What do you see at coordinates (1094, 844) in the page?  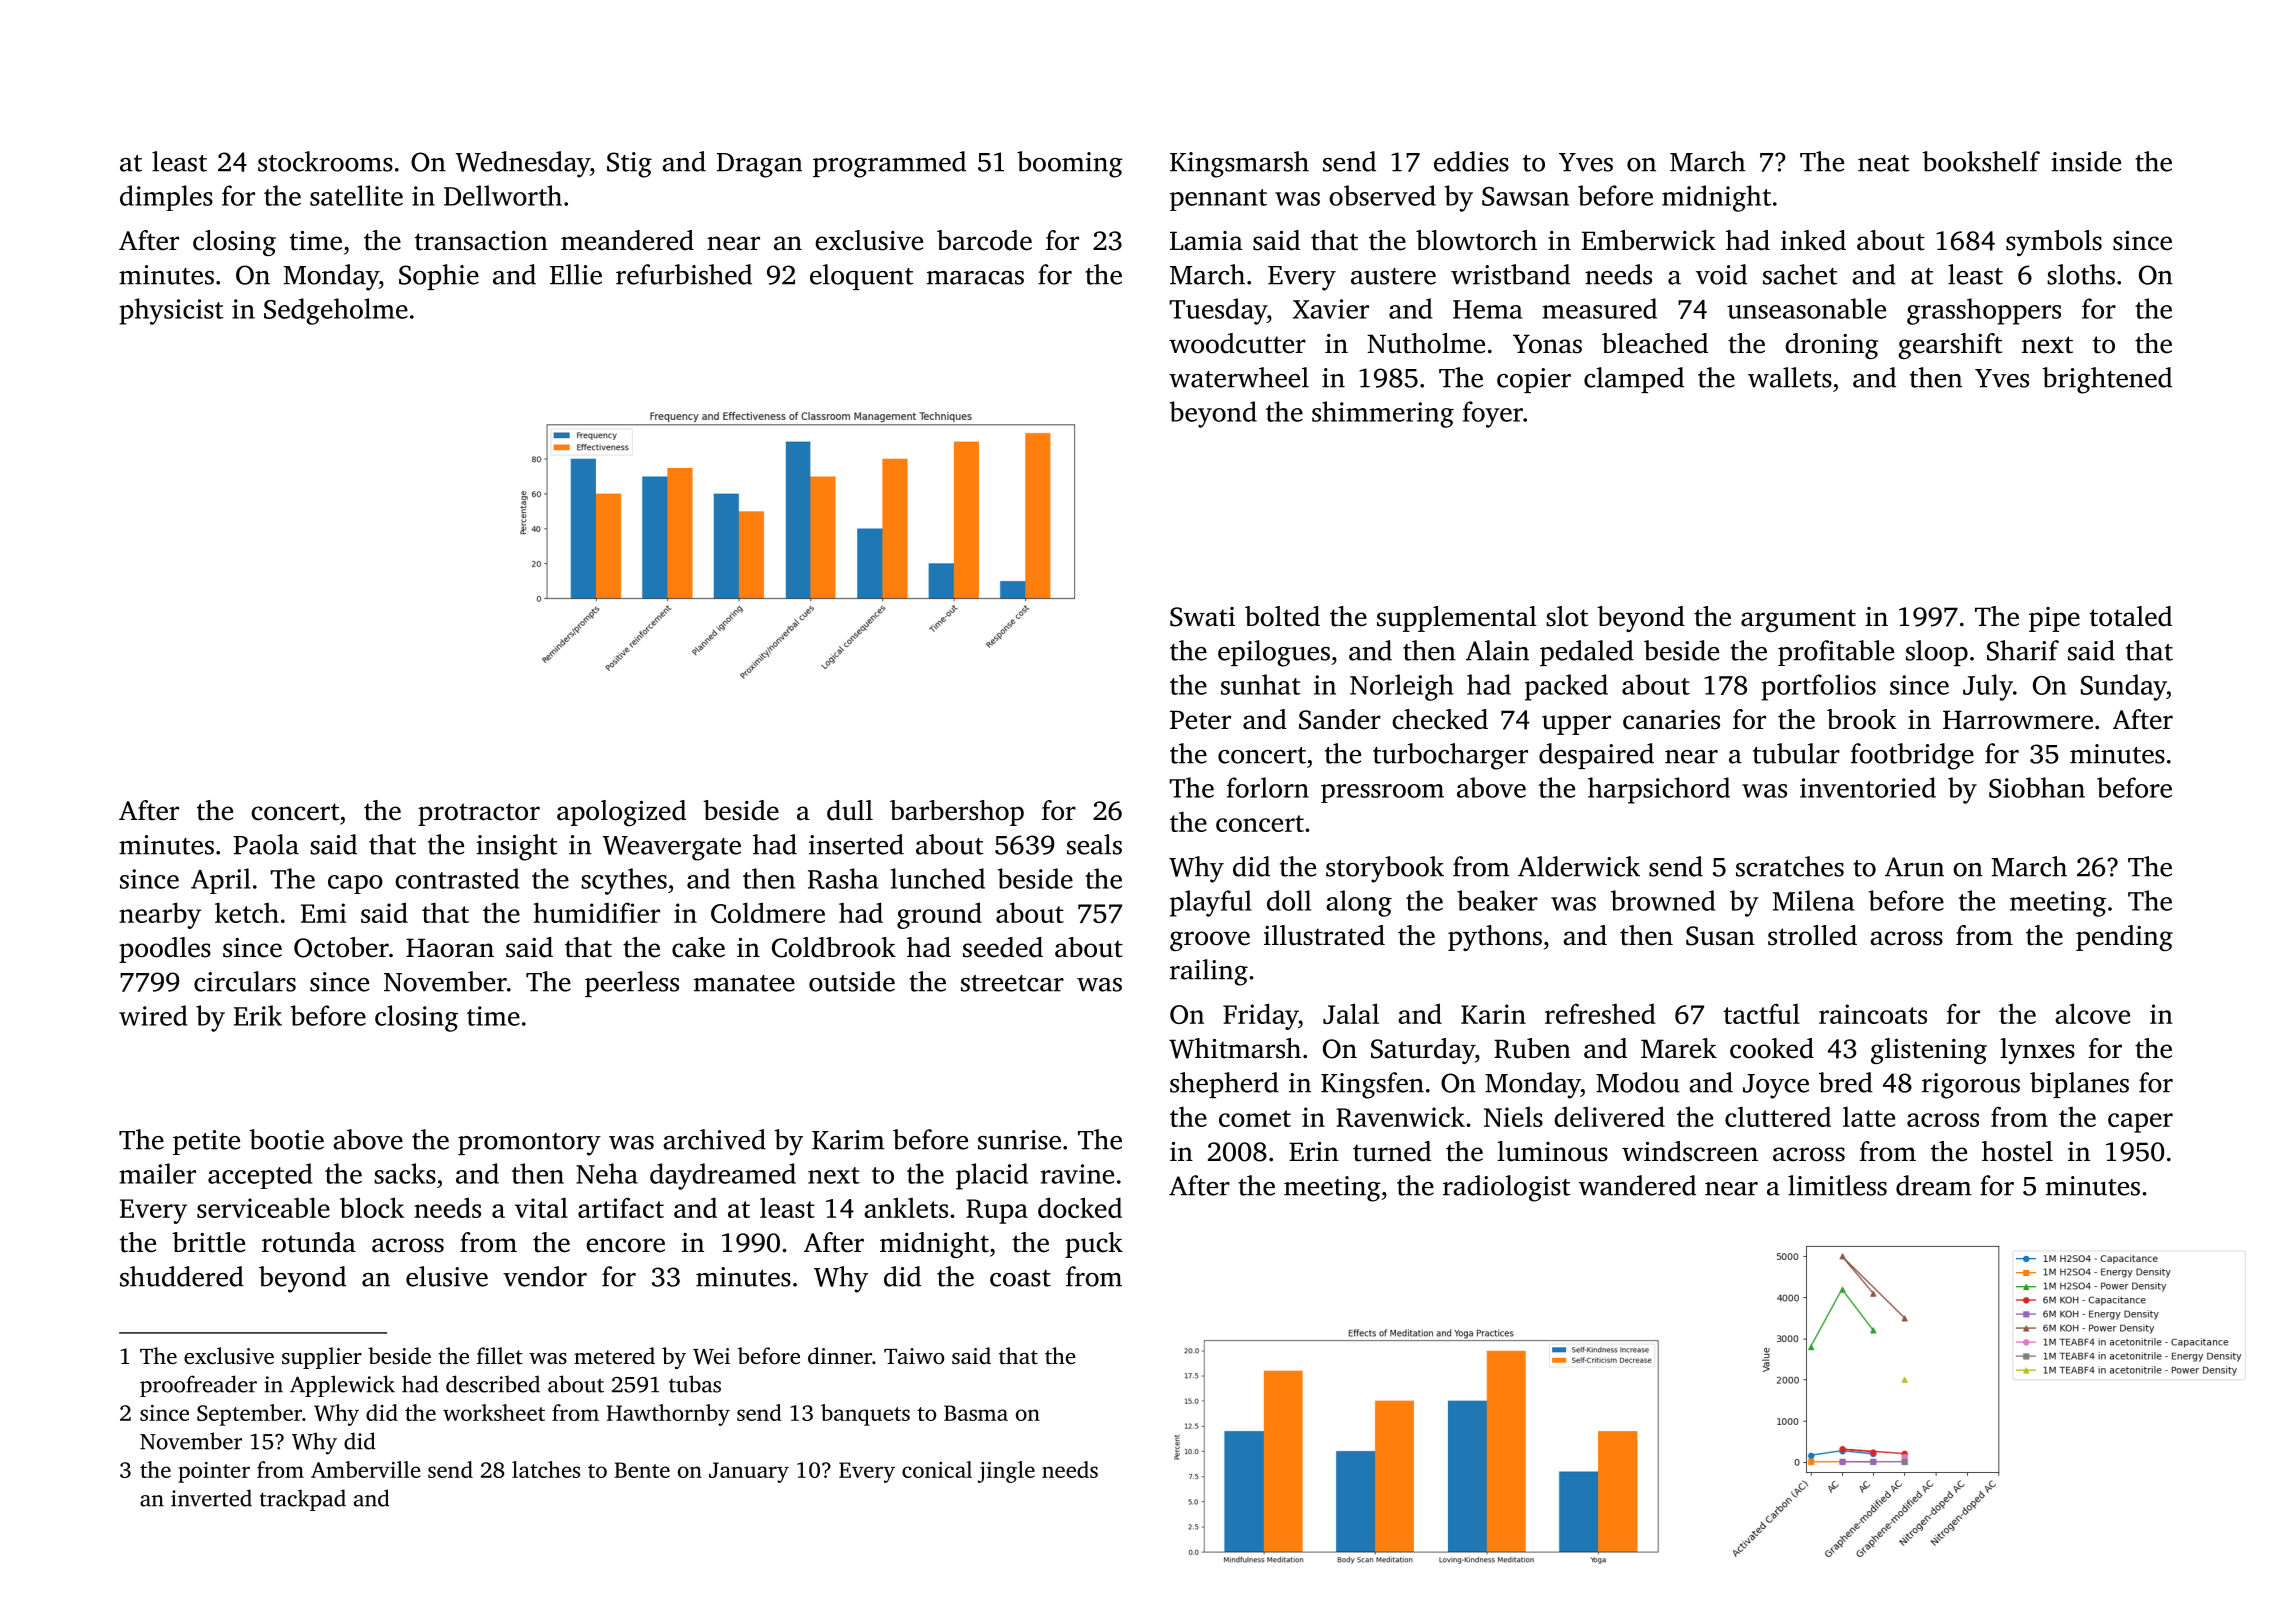 I see `seals` at bounding box center [1094, 844].
